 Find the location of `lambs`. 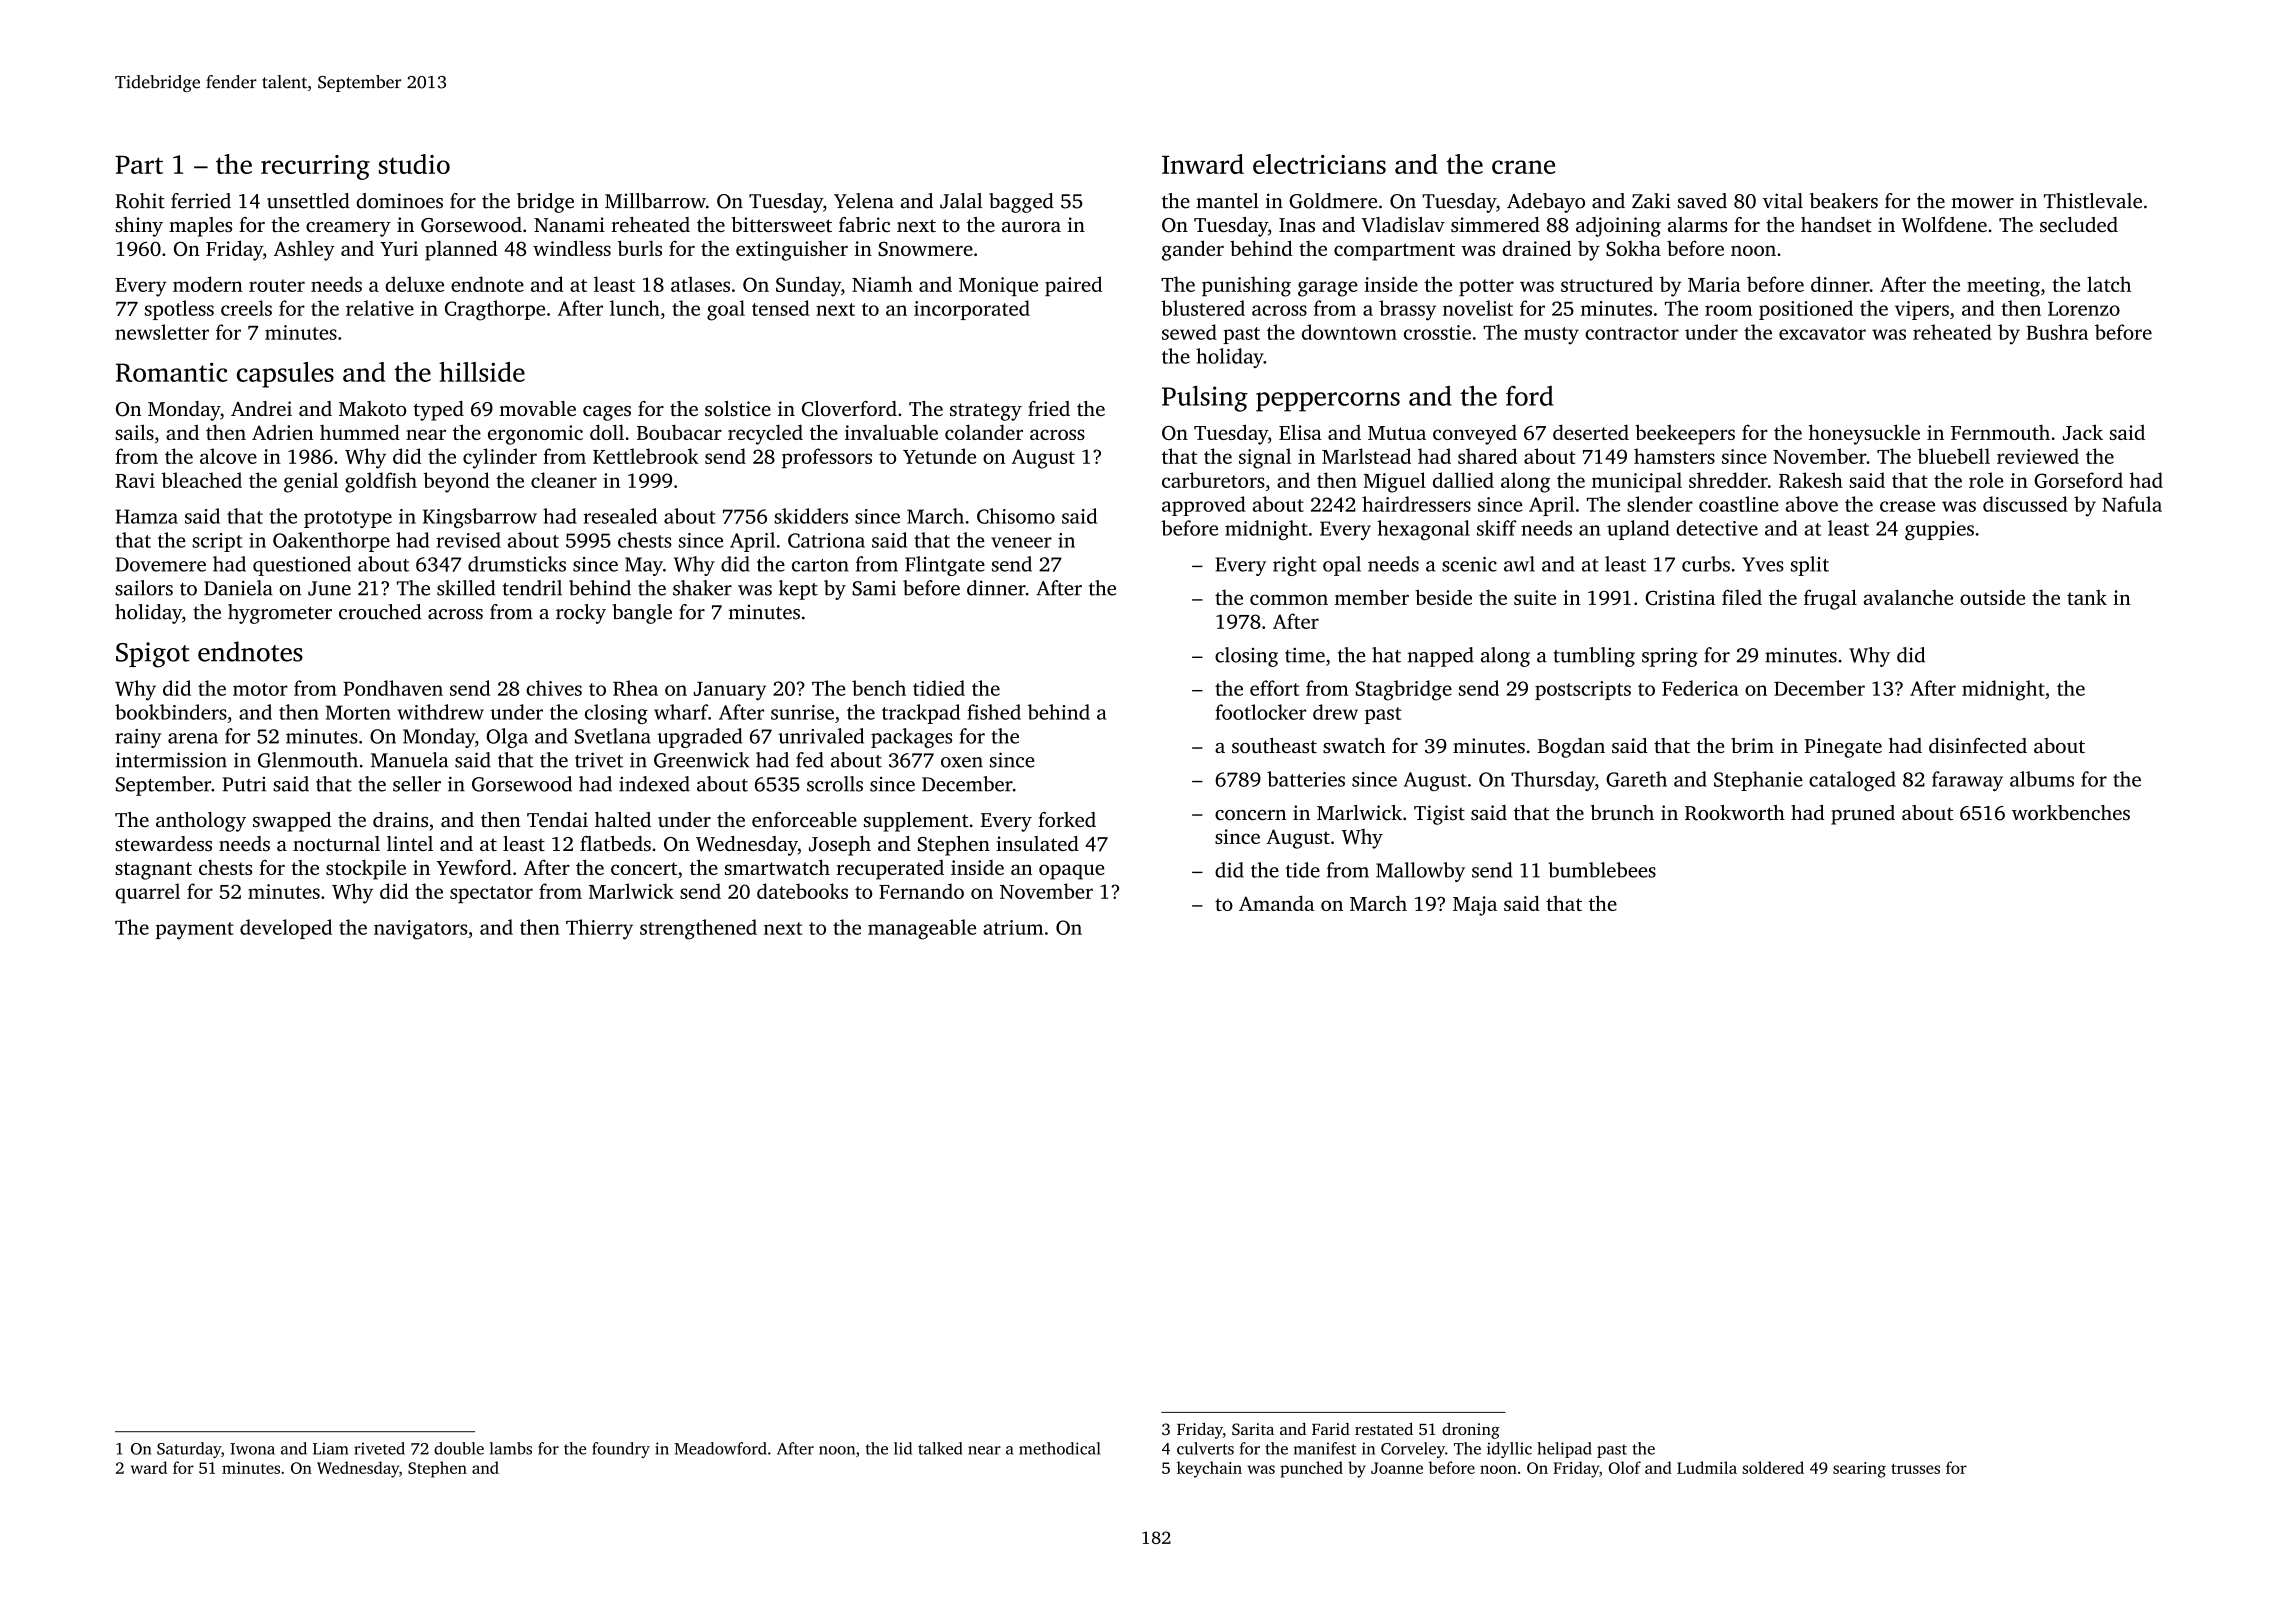

lambs is located at coordinates (511, 1448).
